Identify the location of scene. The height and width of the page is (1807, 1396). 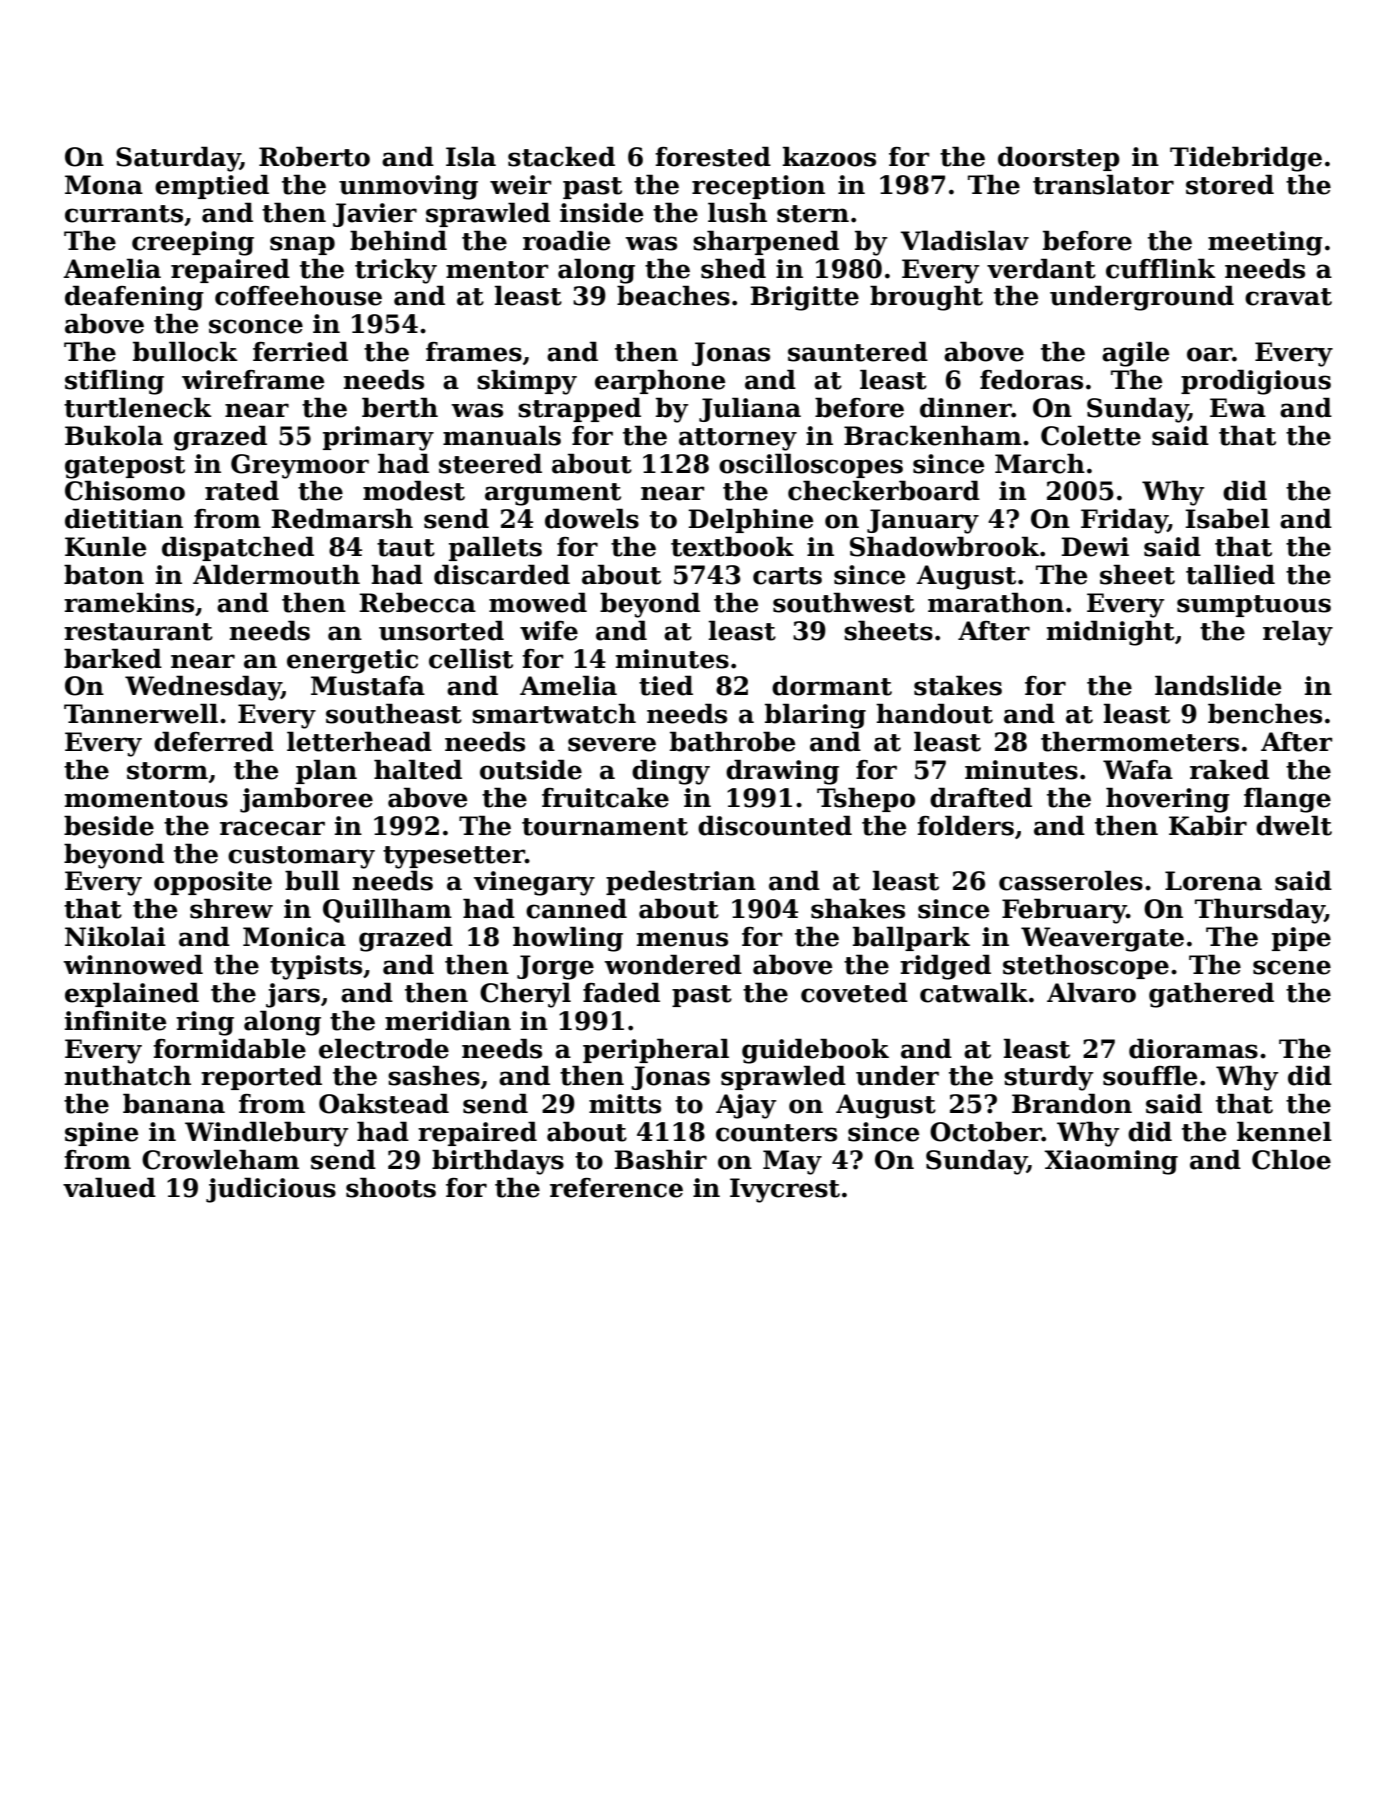
(1292, 967).
